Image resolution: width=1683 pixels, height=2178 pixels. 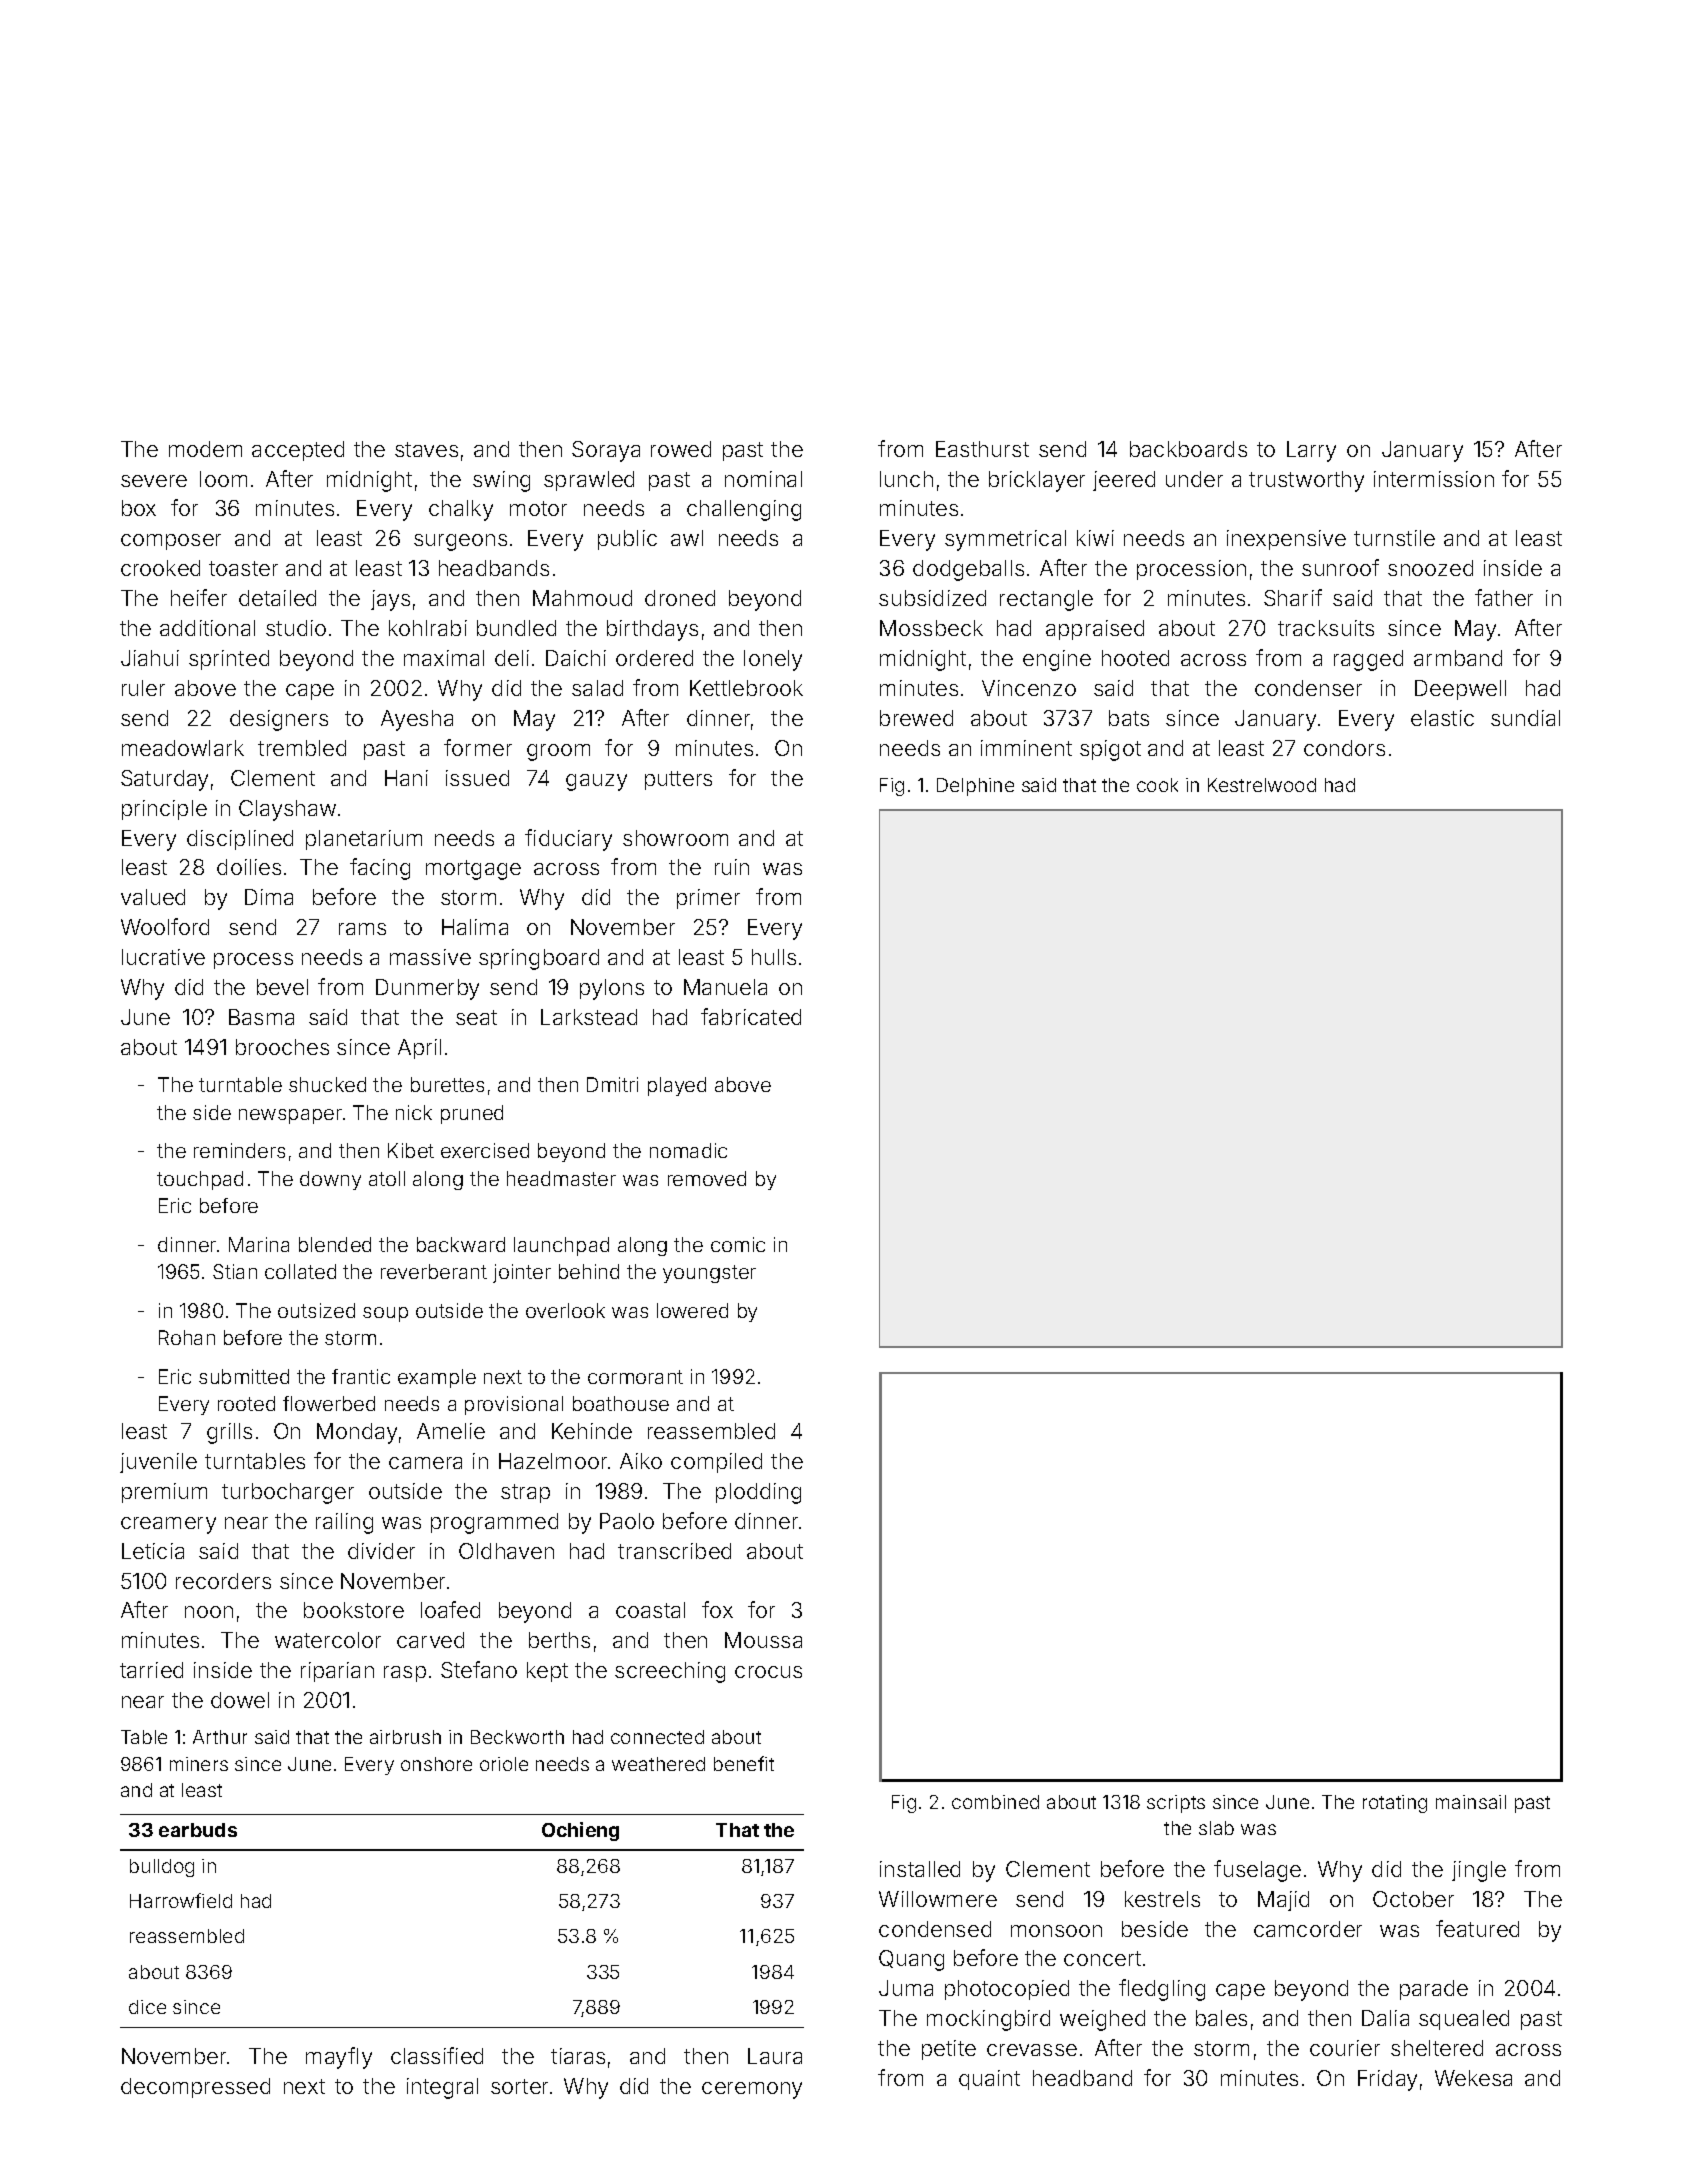 What do you see at coordinates (139, 508) in the document?
I see `box` at bounding box center [139, 508].
